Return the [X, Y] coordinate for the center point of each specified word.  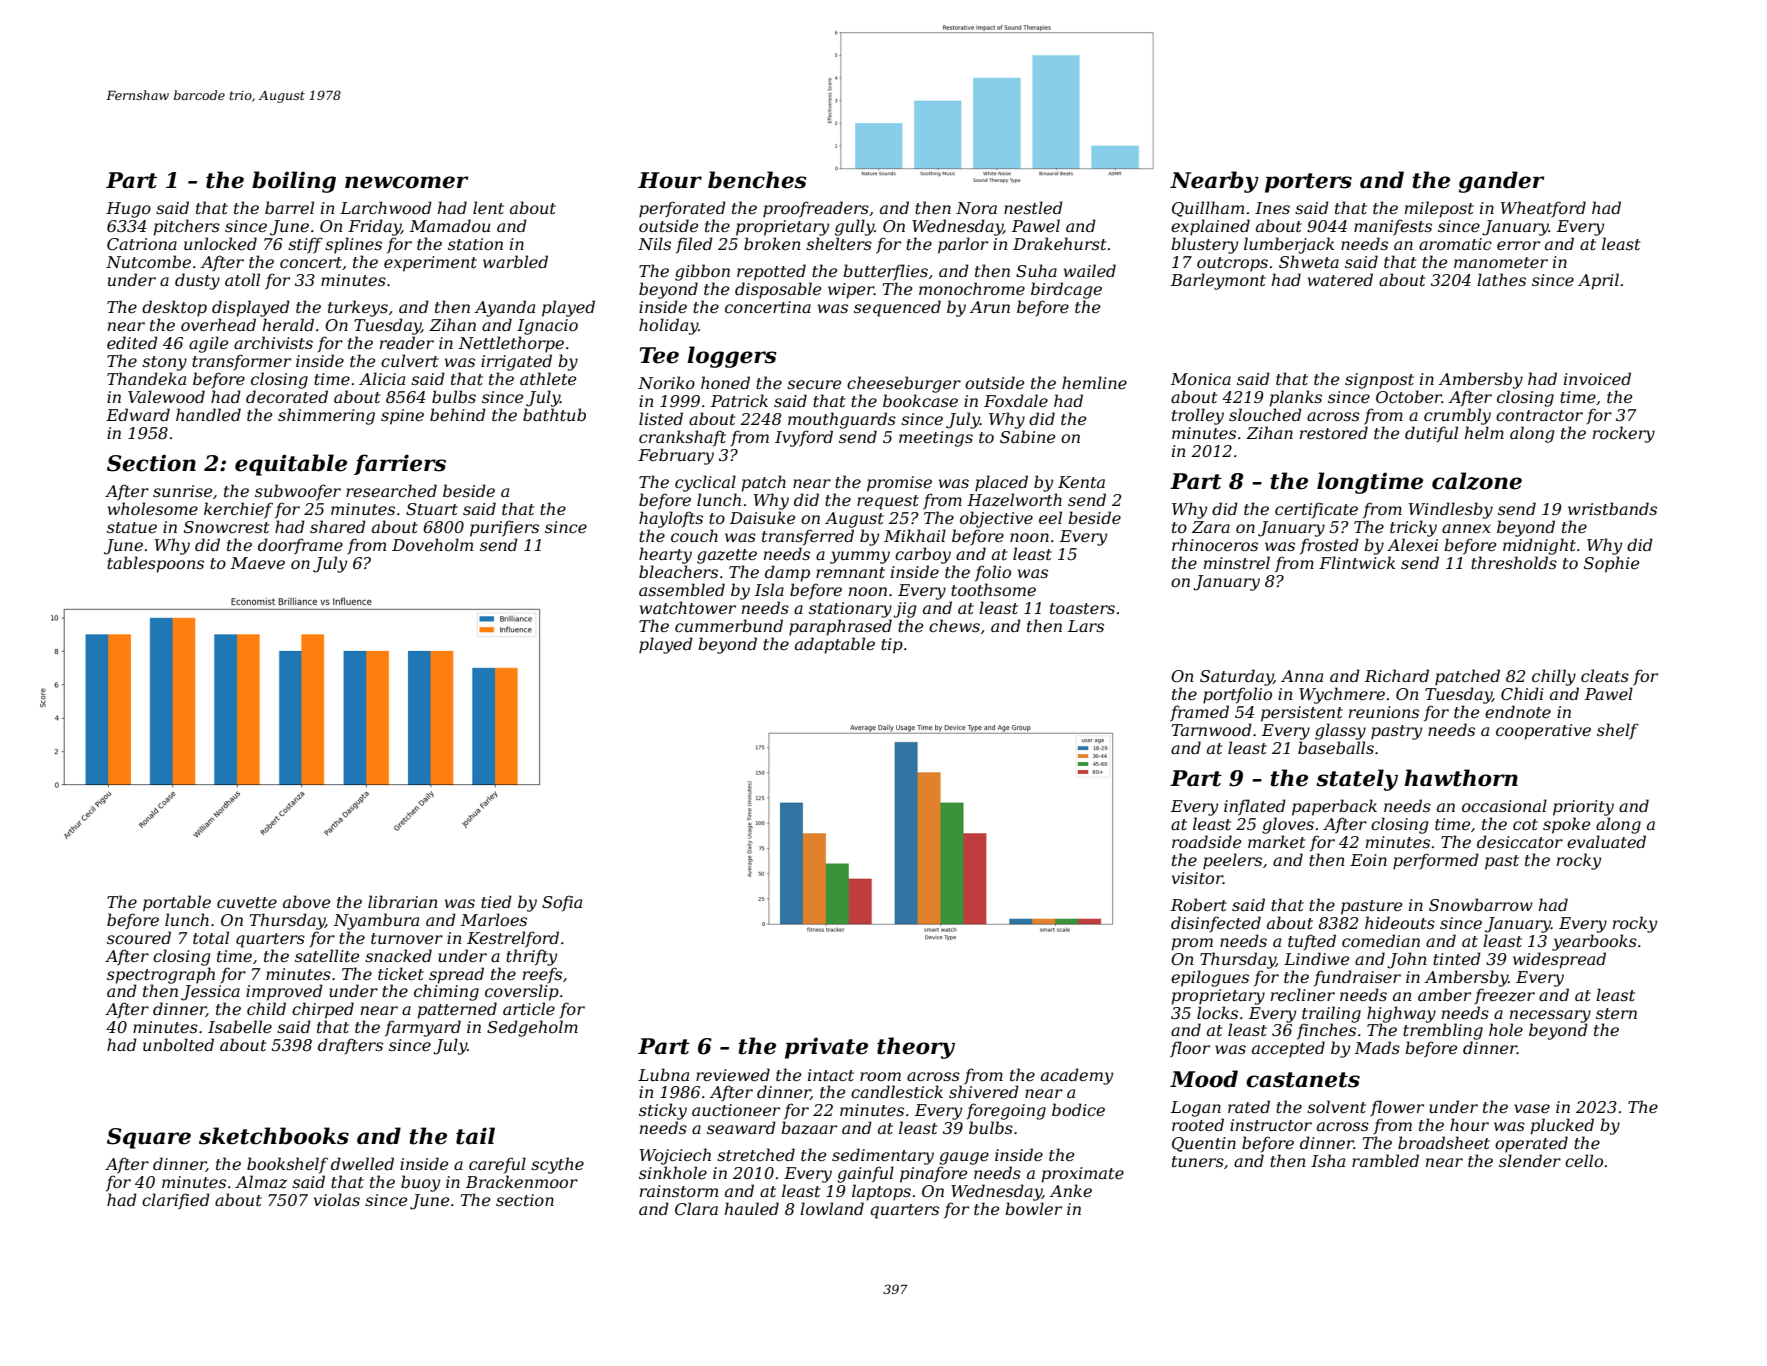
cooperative [1543, 732]
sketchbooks [274, 1136]
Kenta [1081, 482]
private [826, 1048]
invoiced [1597, 378]
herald [288, 324]
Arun [990, 307]
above [307, 901]
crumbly [1457, 416]
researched [391, 490]
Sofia [562, 903]
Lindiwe [1317, 958]
